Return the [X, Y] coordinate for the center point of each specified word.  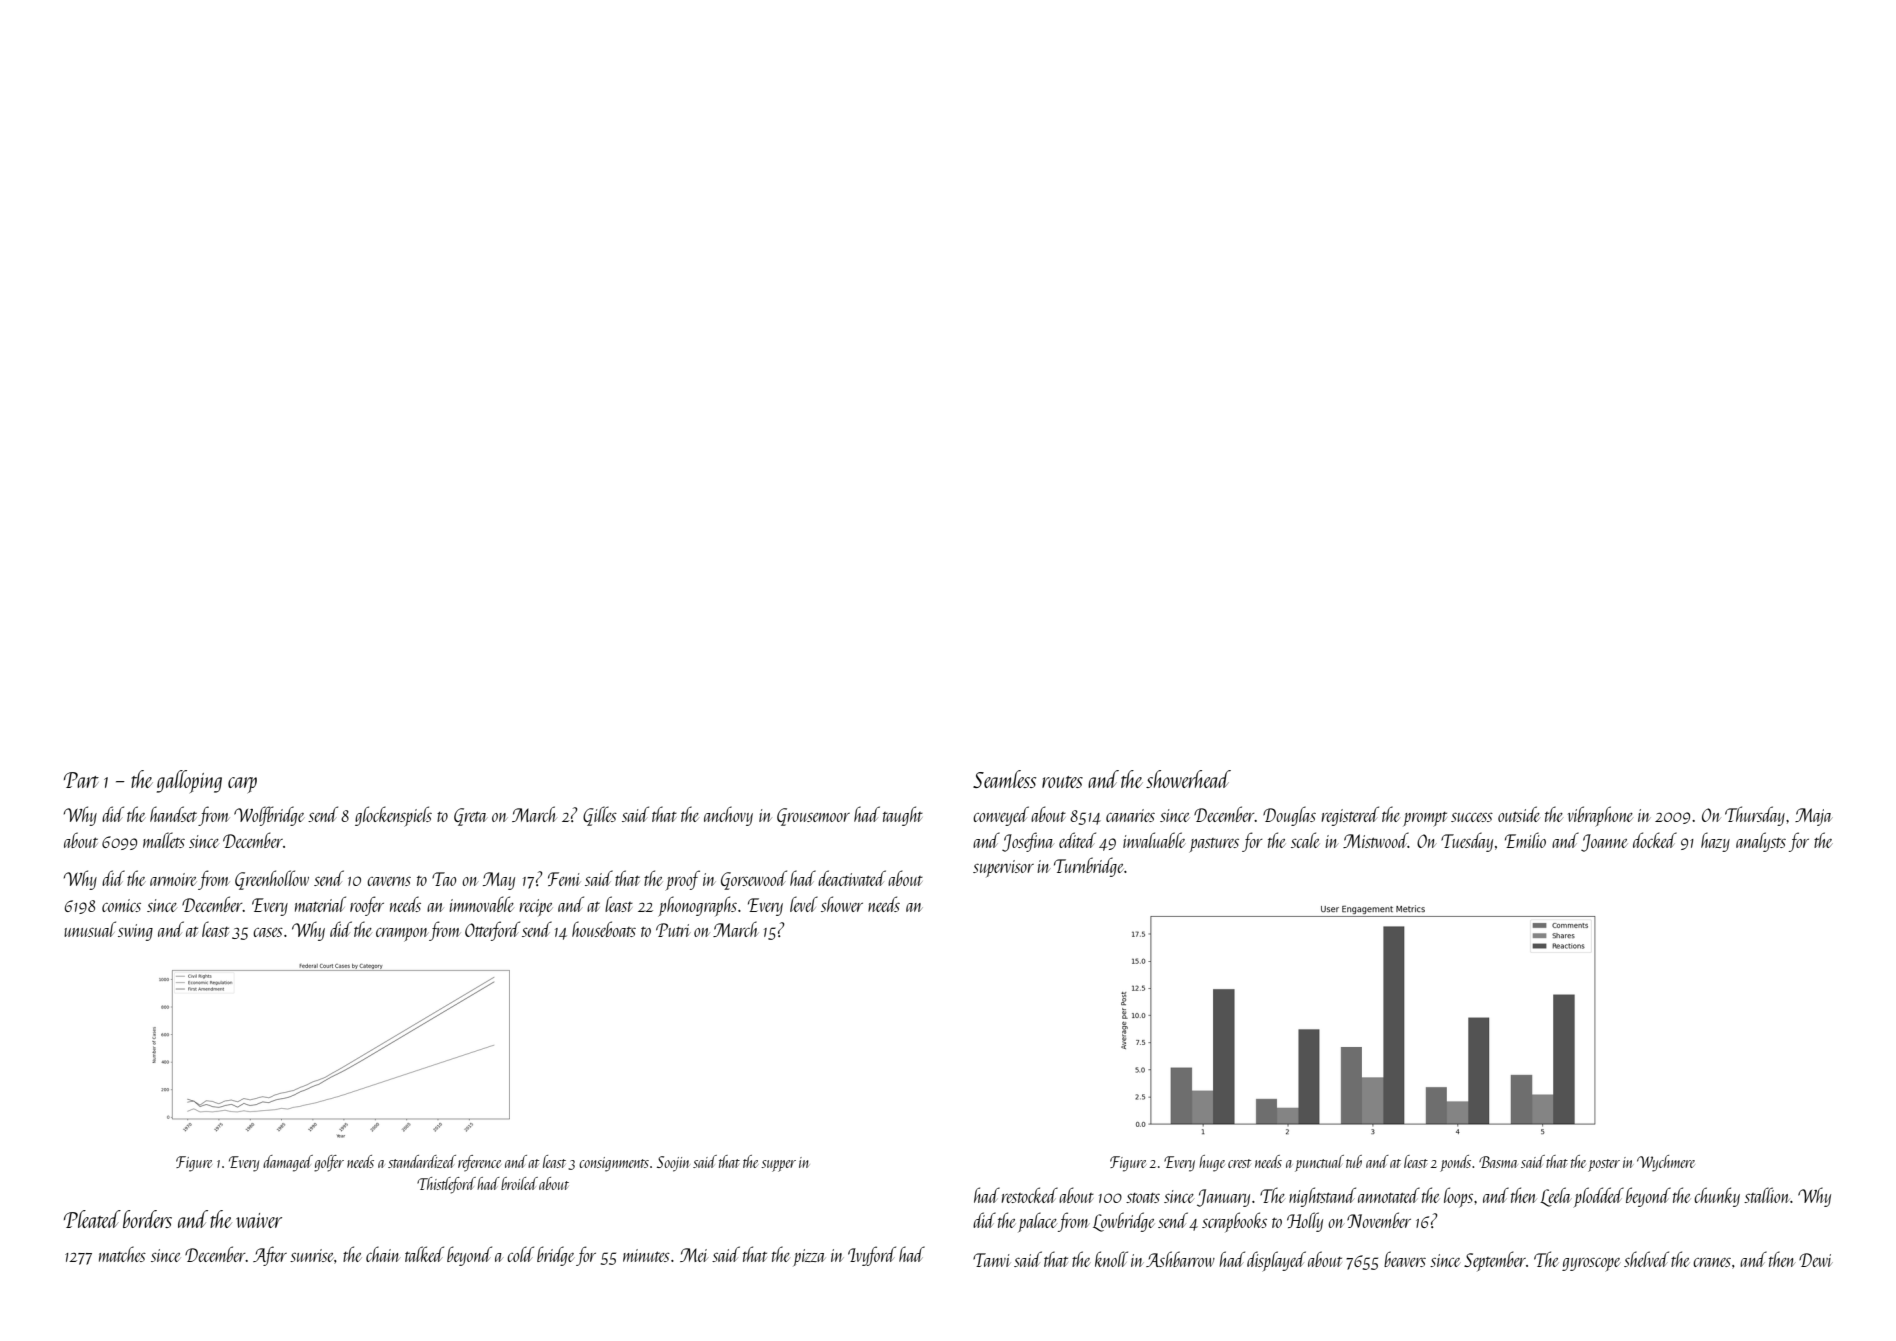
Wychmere [1666, 1163]
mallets [164, 840]
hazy [1715, 842]
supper [778, 1166]
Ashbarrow [1180, 1259]
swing [135, 932]
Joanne [1604, 843]
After [270, 1256]
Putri [673, 930]
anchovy [728, 816]
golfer [329, 1163]
